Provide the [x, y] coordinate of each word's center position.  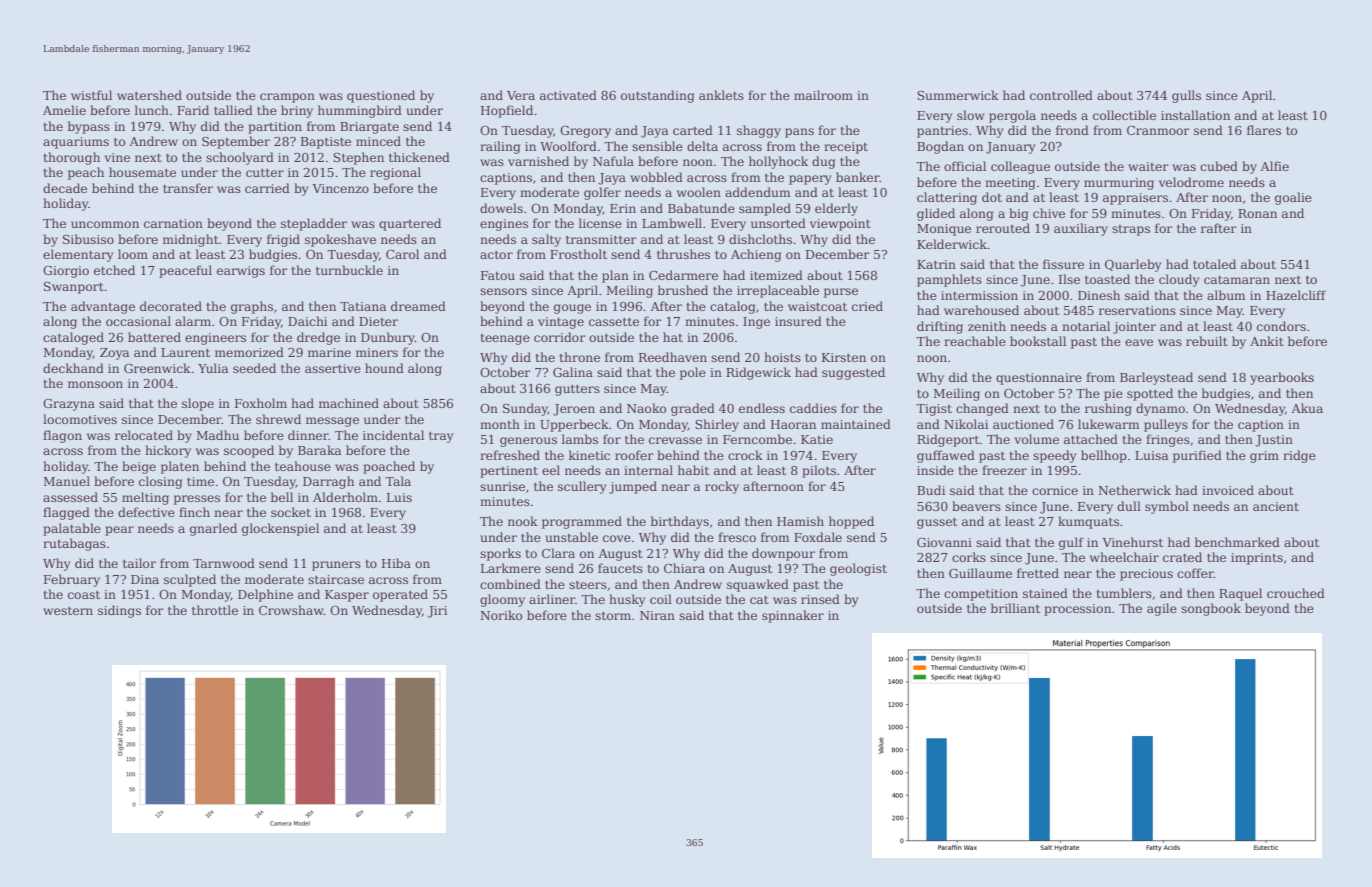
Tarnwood [224, 563]
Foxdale [818, 537]
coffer [1195, 573]
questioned [381, 96]
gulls [1186, 96]
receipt [846, 148]
